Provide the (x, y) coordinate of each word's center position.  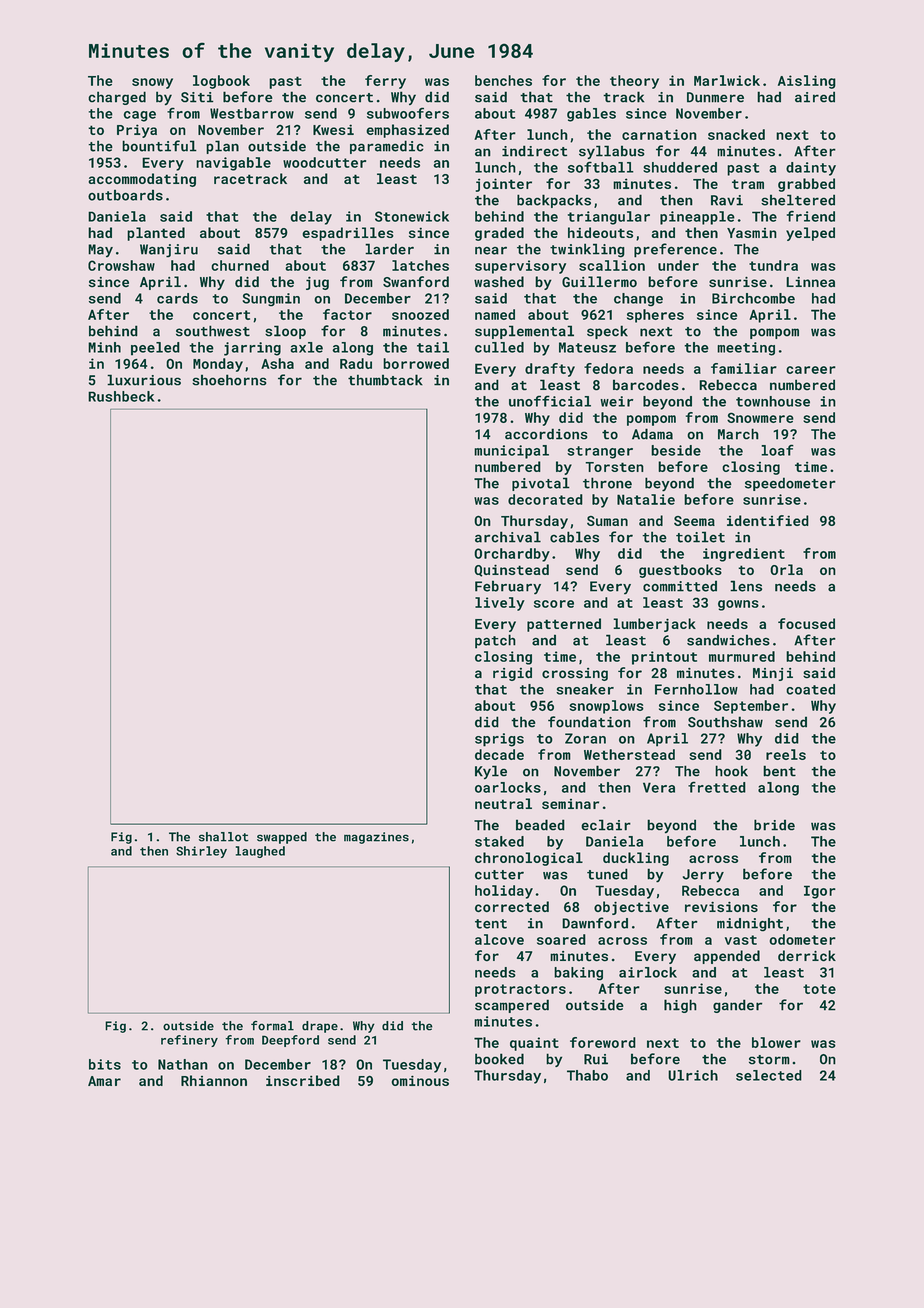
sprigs (499, 740)
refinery (189, 1041)
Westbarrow (252, 113)
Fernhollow (696, 689)
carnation (659, 134)
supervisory (520, 267)
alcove (499, 939)
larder (389, 249)
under (678, 265)
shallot (224, 837)
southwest (213, 331)
